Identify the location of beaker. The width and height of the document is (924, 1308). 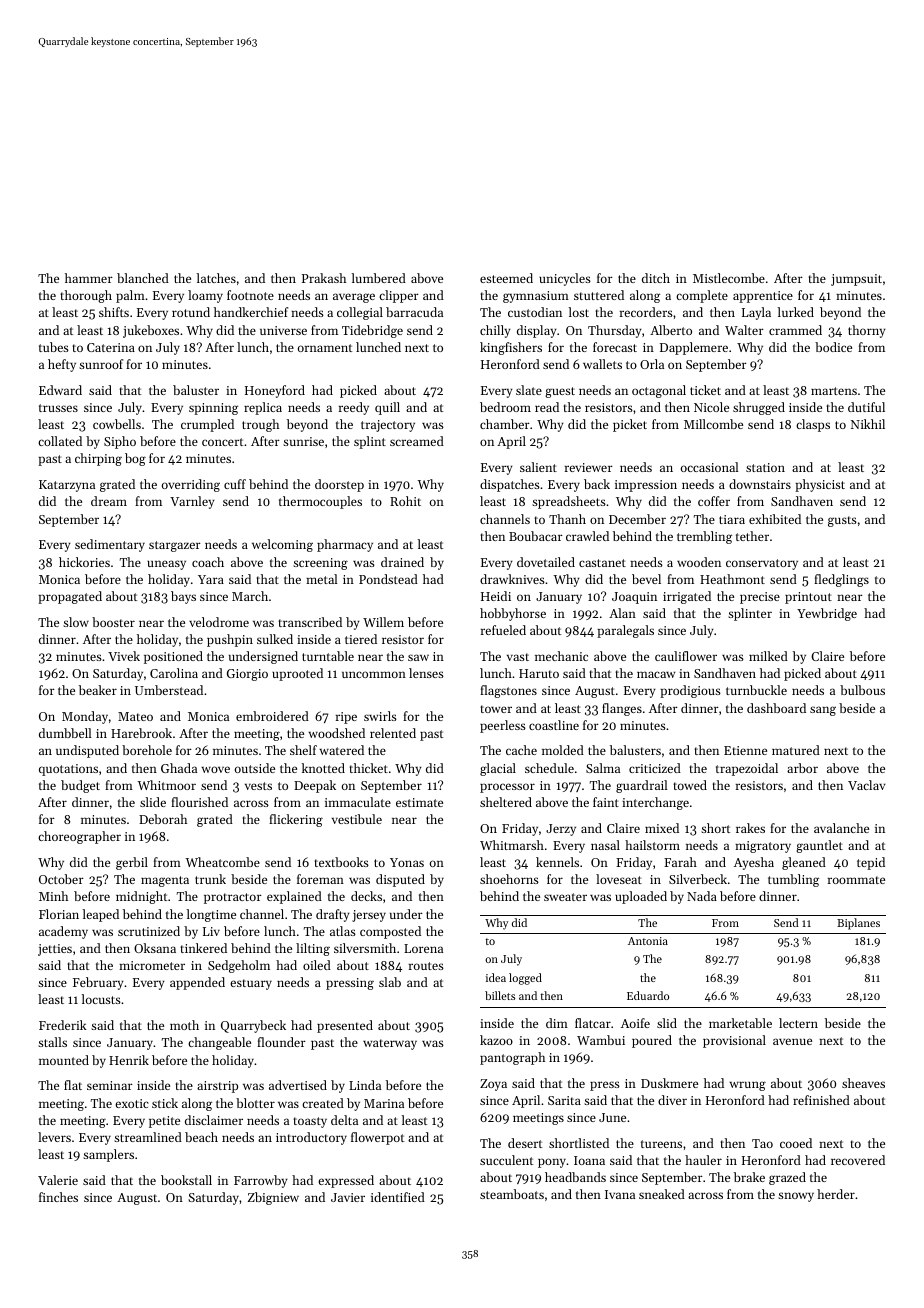
(98, 690).
